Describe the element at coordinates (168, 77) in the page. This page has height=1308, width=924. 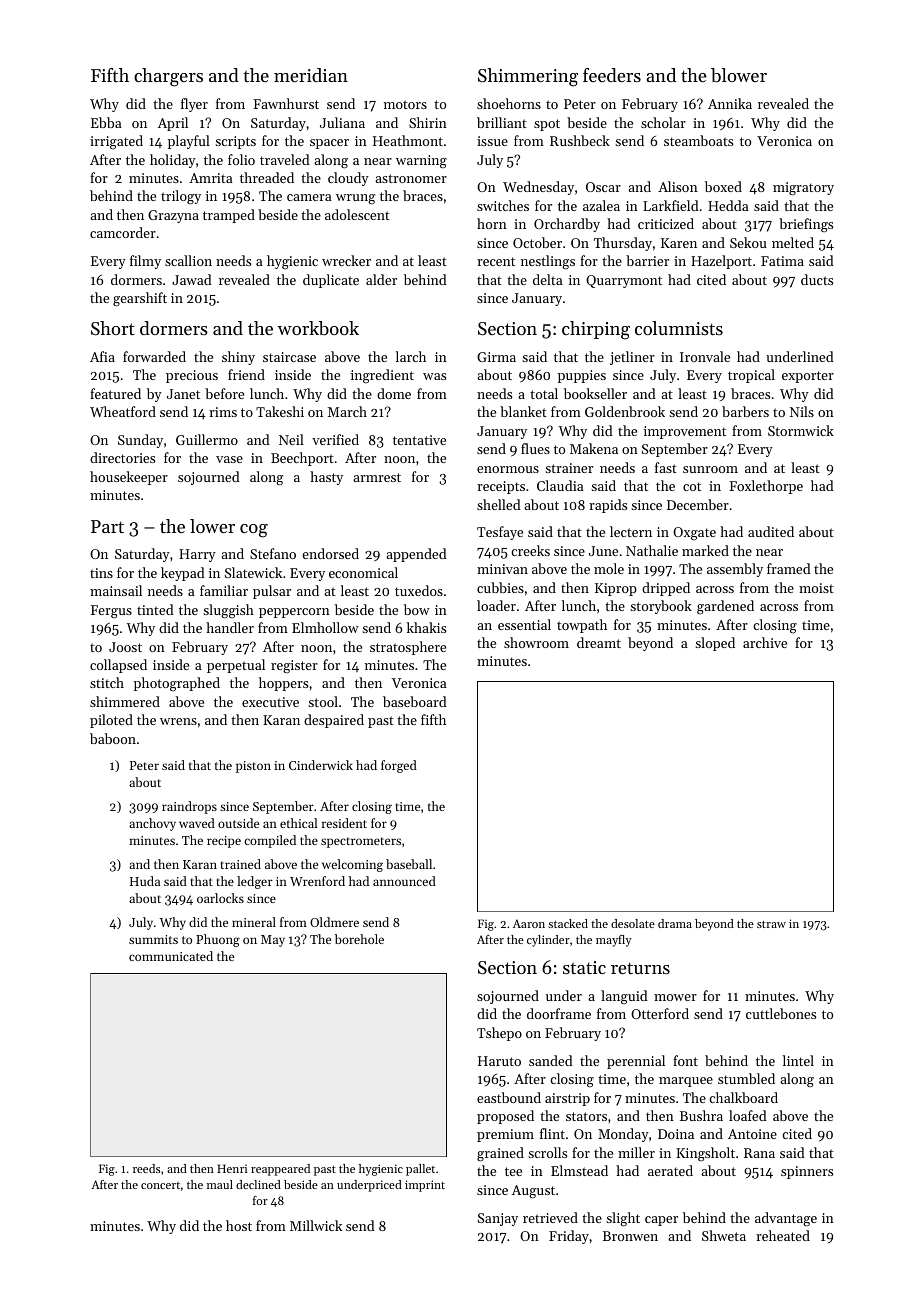
I see `chargers` at that location.
